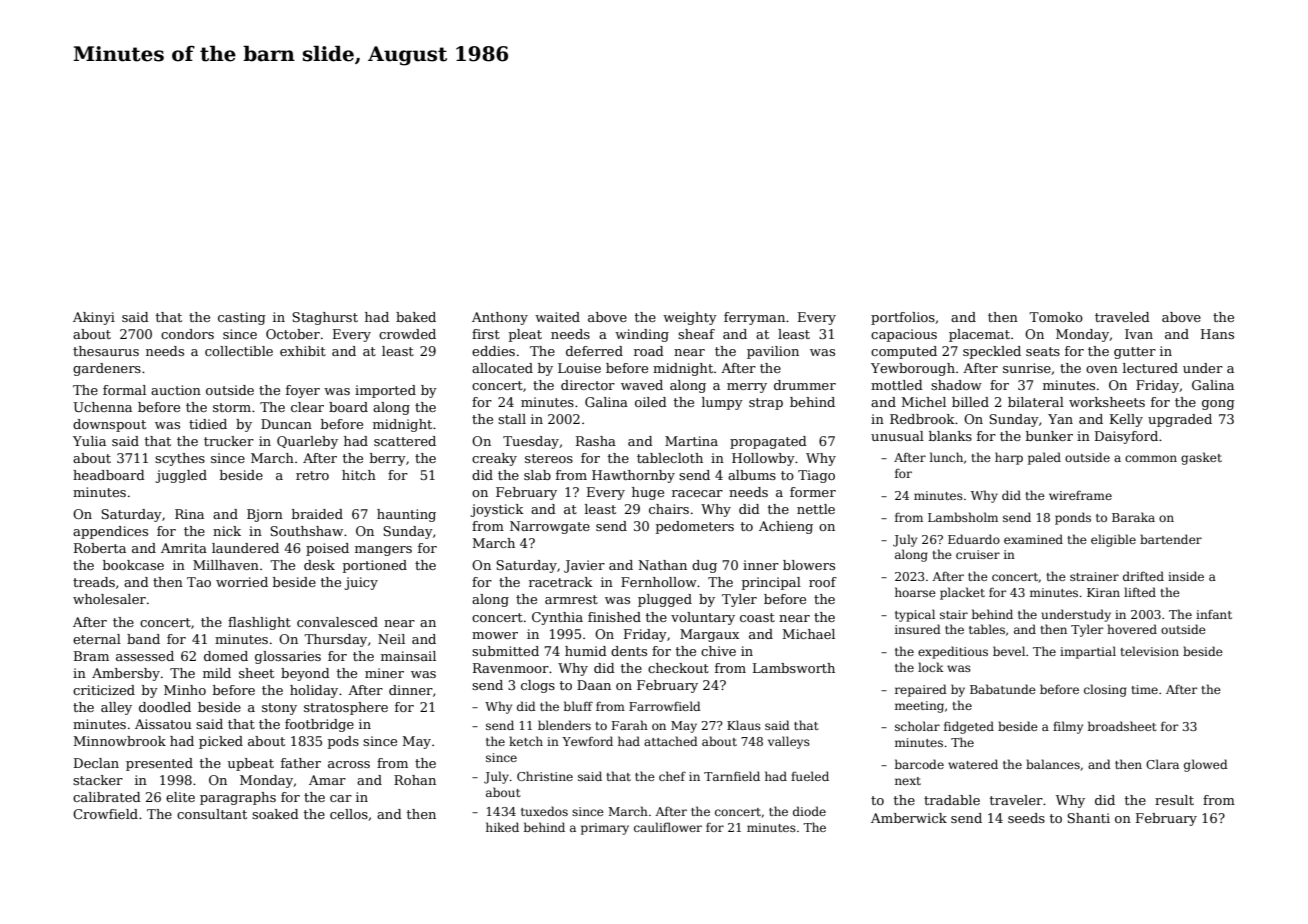 This screenshot has height=924, width=1308. What do you see at coordinates (242, 318) in the screenshot?
I see `casting` at bounding box center [242, 318].
